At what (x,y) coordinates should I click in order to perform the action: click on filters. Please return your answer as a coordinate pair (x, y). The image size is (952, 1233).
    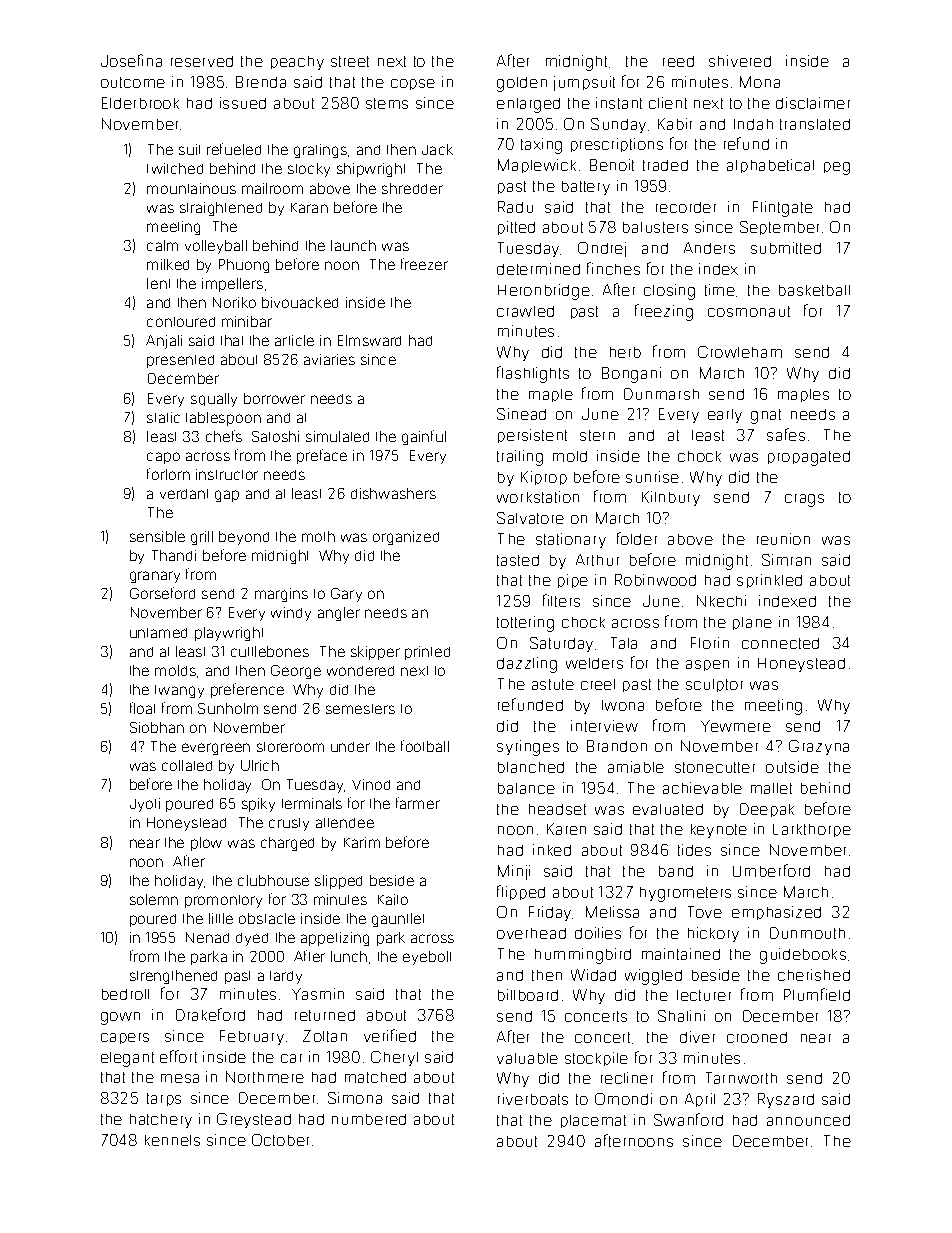
    Looking at the image, I should click on (561, 600).
